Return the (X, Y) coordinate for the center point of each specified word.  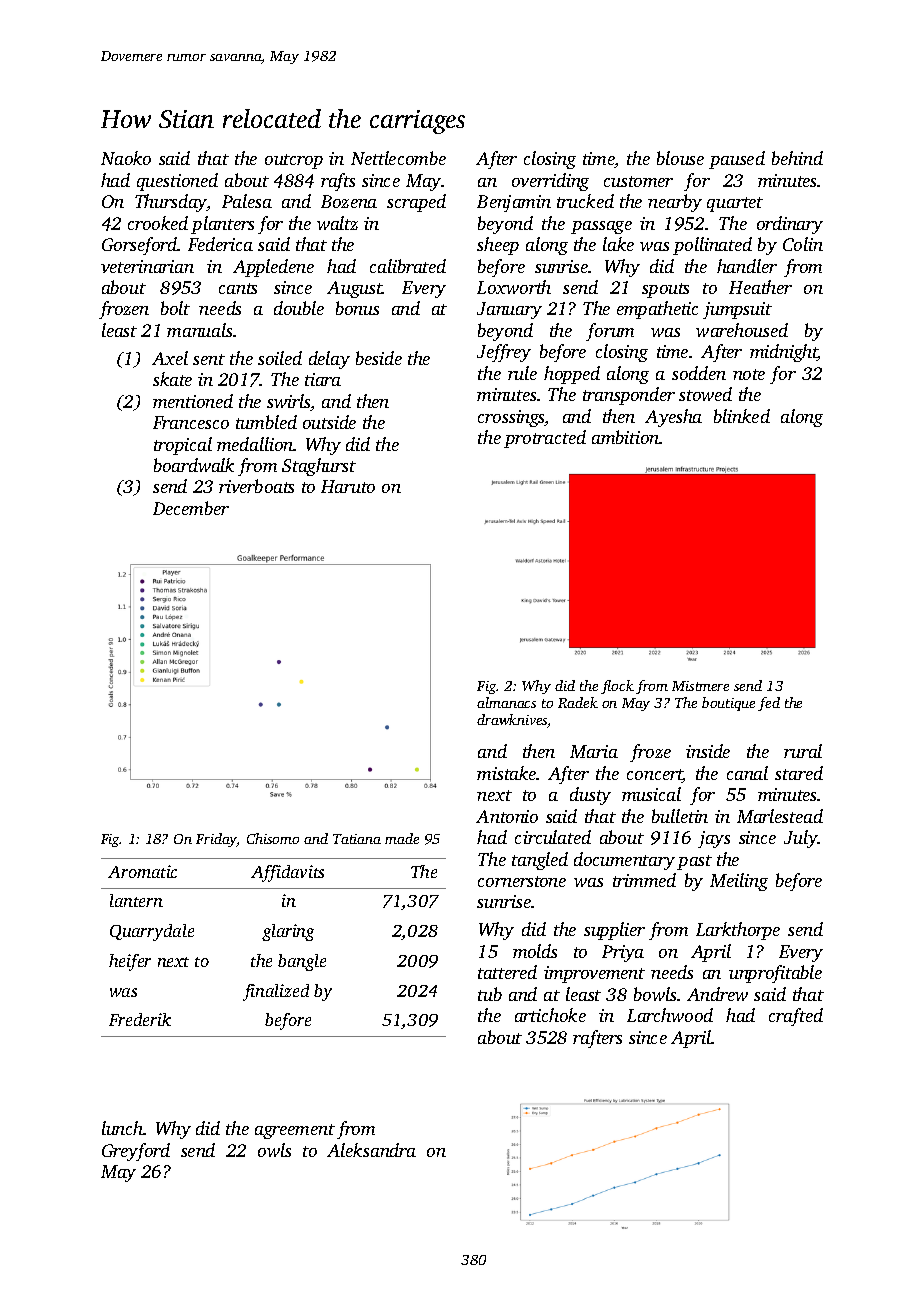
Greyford (136, 1152)
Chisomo (273, 838)
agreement (295, 1131)
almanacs (506, 702)
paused (737, 160)
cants (238, 288)
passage (601, 227)
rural (803, 751)
